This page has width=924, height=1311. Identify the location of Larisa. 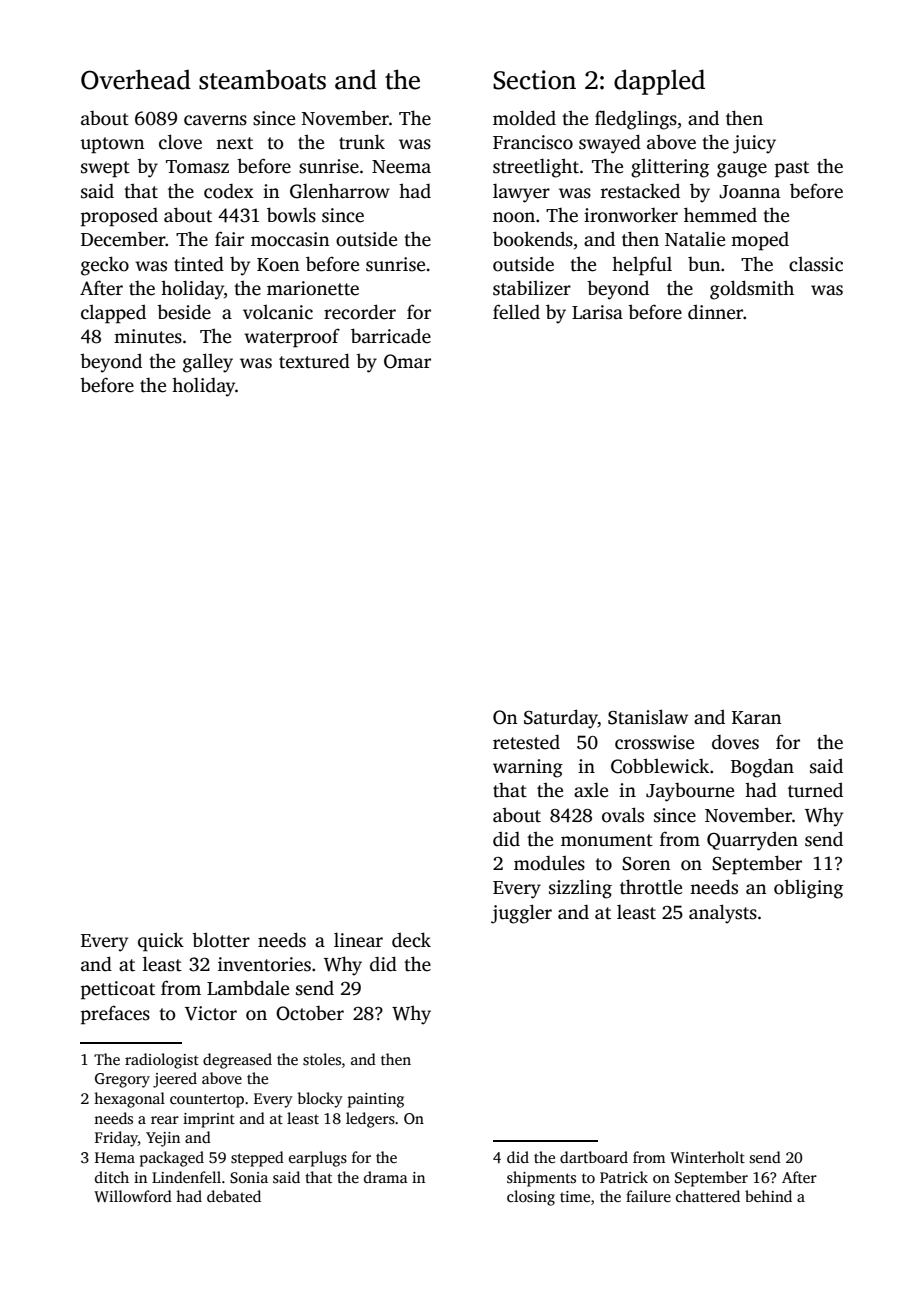
(597, 312).
